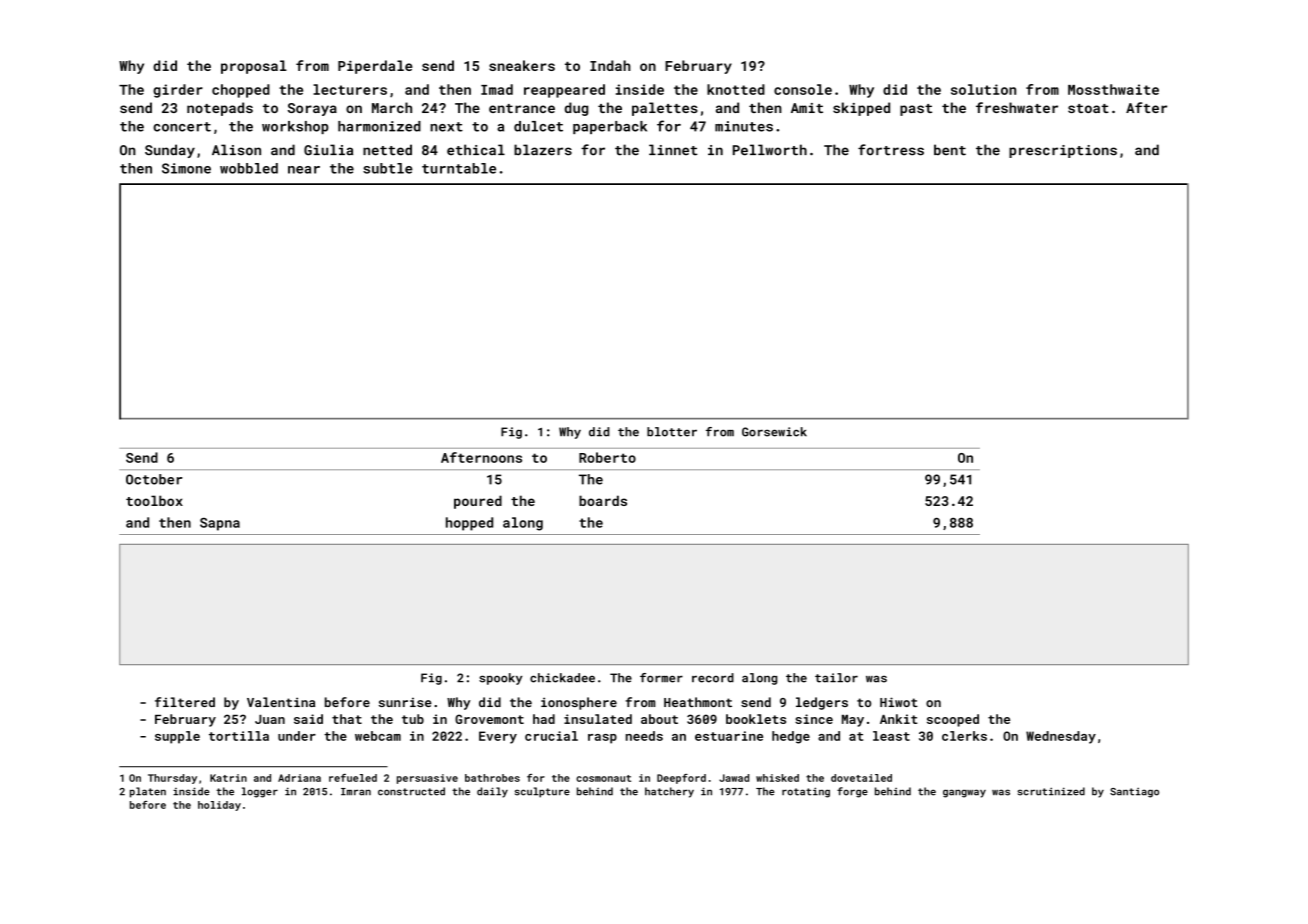  Describe the element at coordinates (497, 89) in the page. I see `Imad` at that location.
